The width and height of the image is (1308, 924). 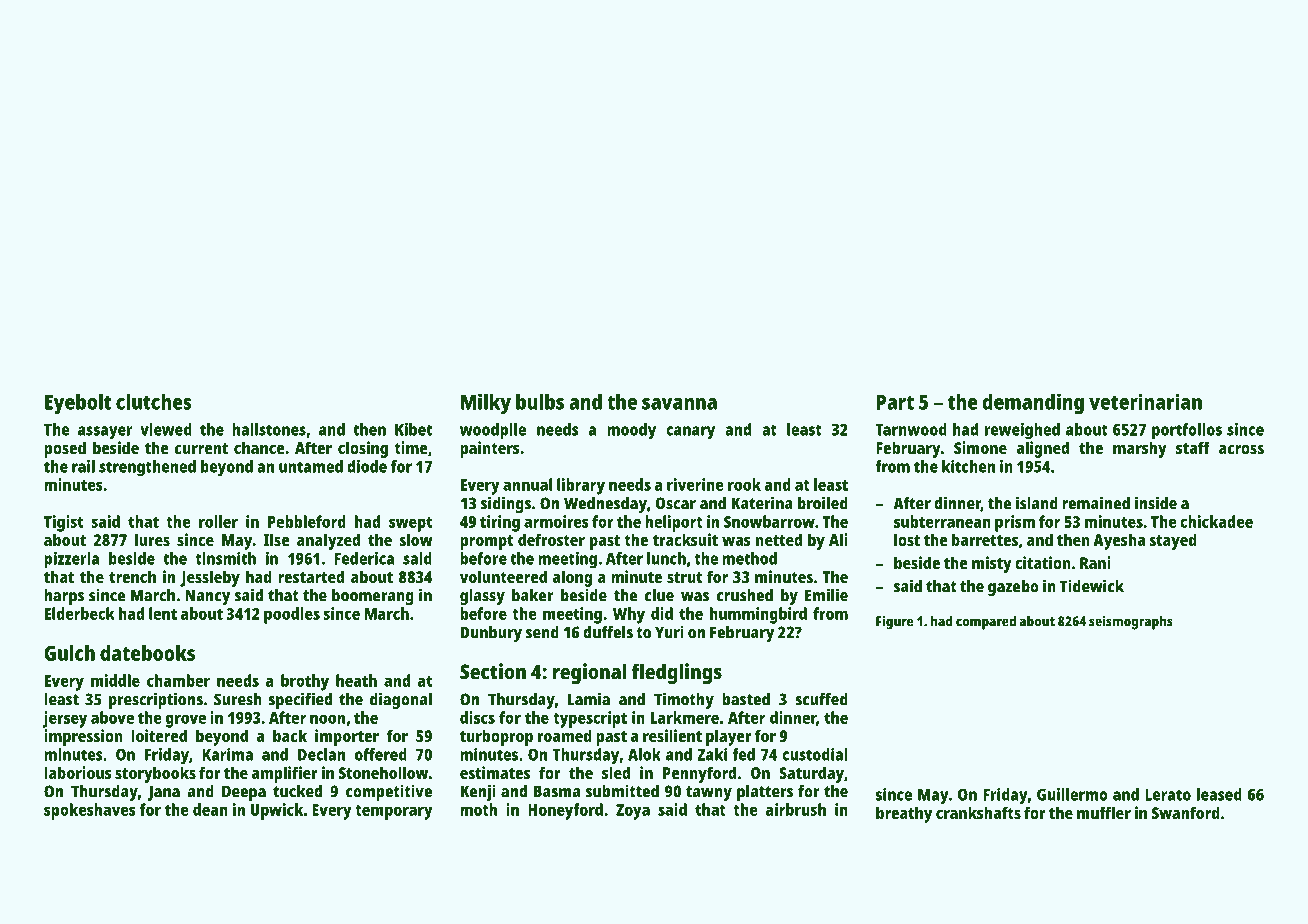 What do you see at coordinates (1131, 622) in the image?
I see `seismographs` at bounding box center [1131, 622].
